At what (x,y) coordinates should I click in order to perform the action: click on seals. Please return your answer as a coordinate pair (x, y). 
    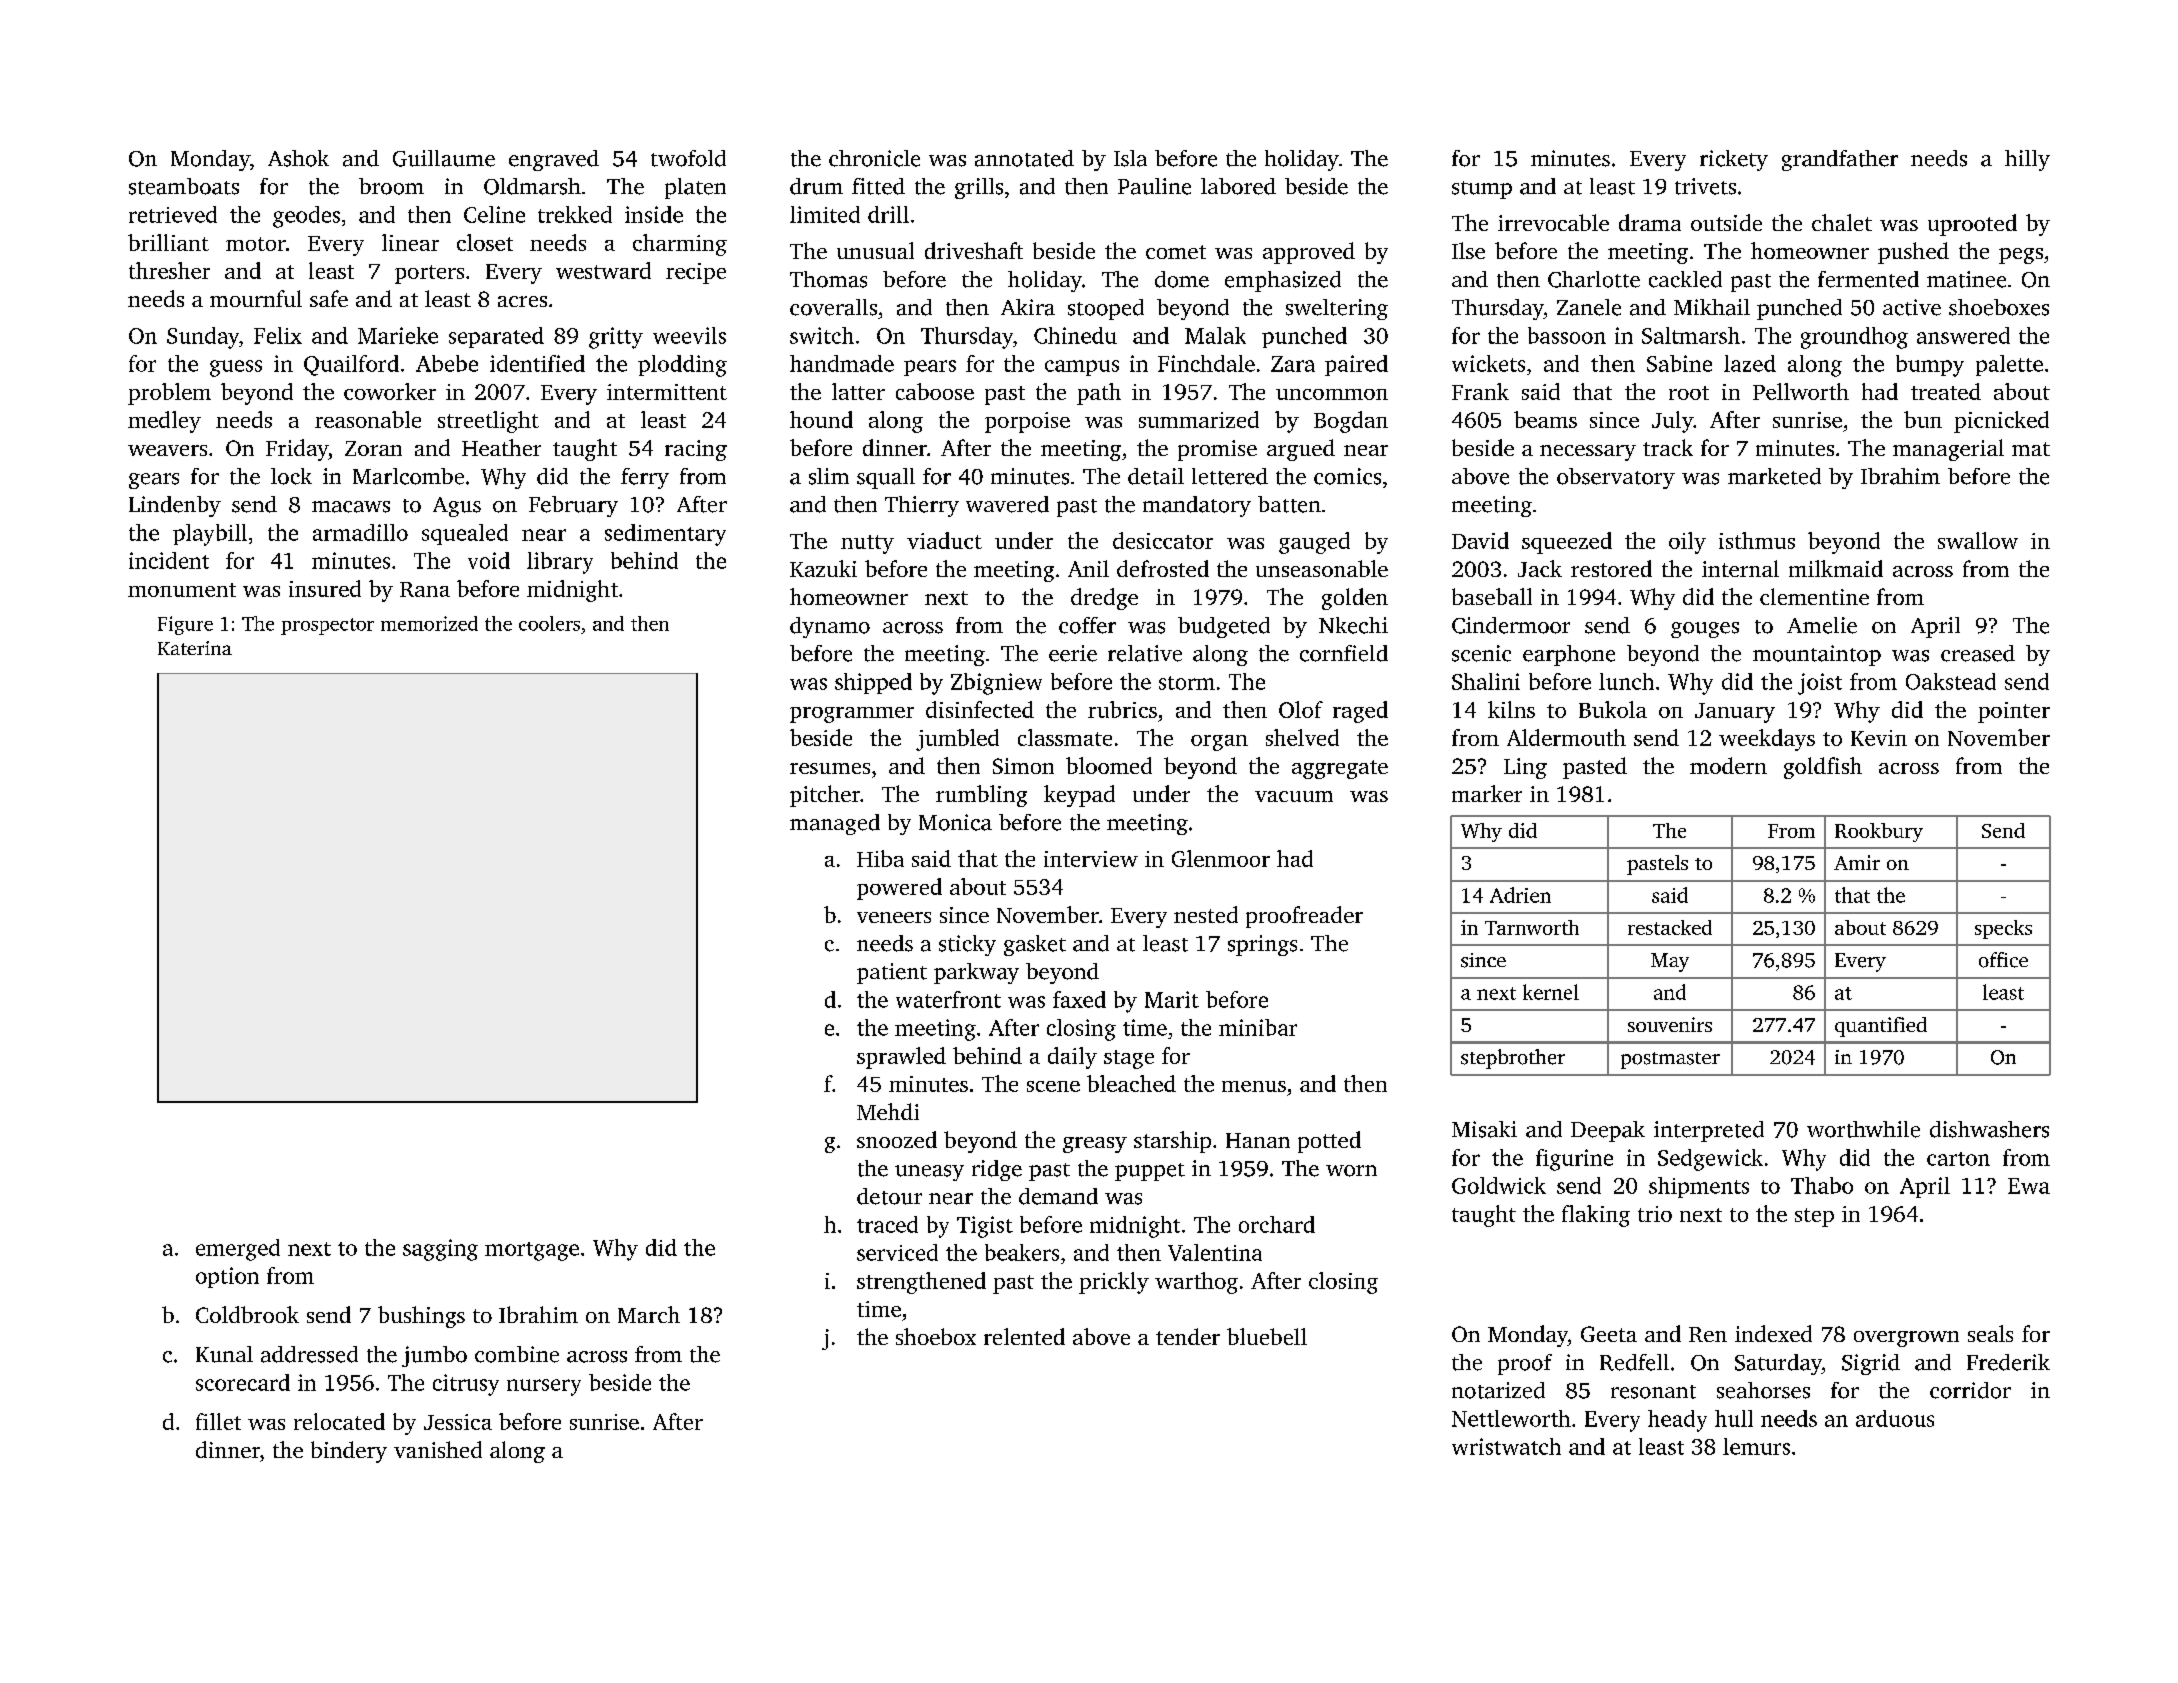
    Looking at the image, I should click on (1990, 1333).
